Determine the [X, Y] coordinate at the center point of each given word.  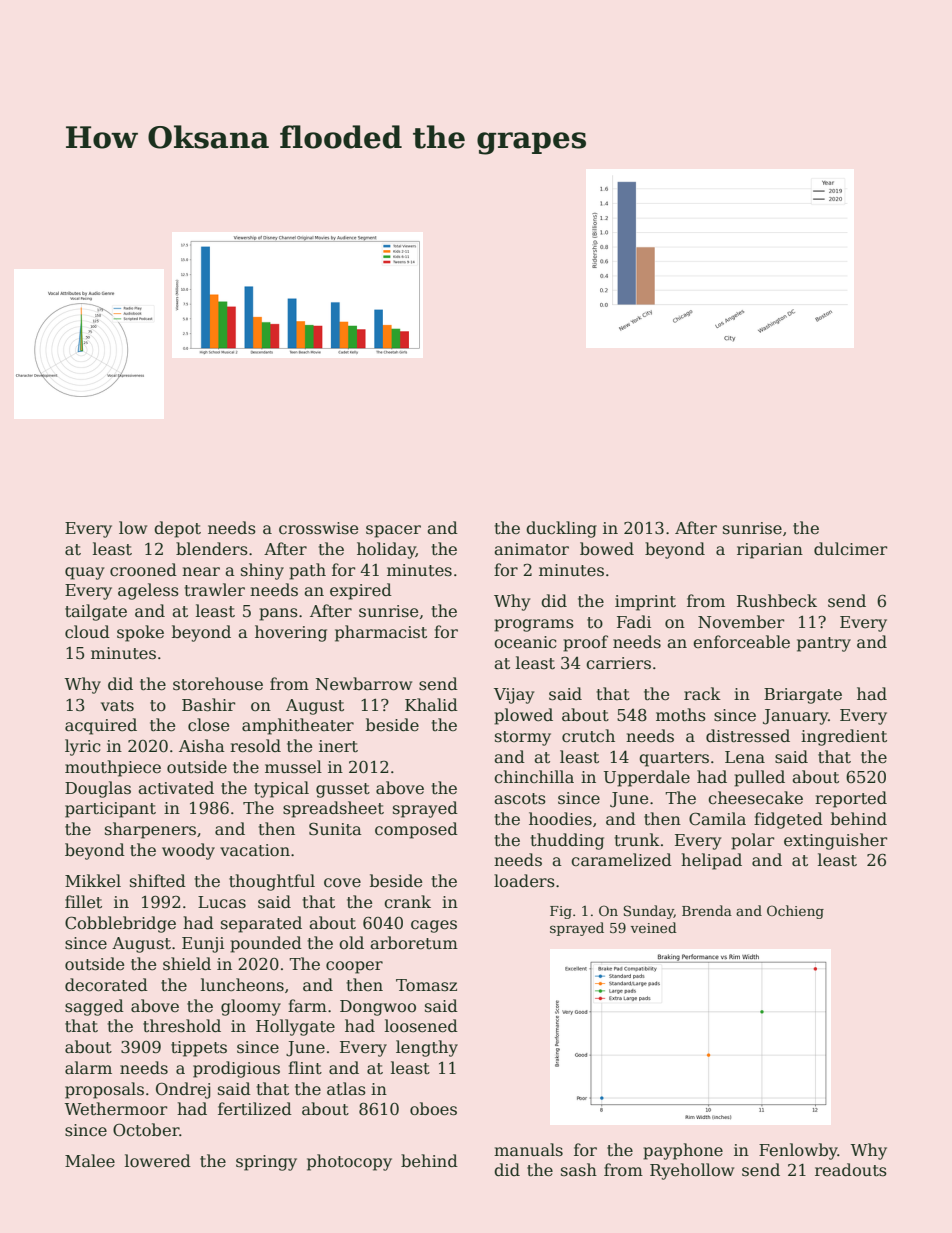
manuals [528, 1149]
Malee [90, 1161]
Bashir [208, 705]
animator [531, 549]
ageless [148, 591]
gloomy [251, 1007]
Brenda [707, 910]
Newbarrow [364, 684]
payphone [683, 1151]
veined [654, 927]
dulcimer [850, 549]
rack [702, 694]
